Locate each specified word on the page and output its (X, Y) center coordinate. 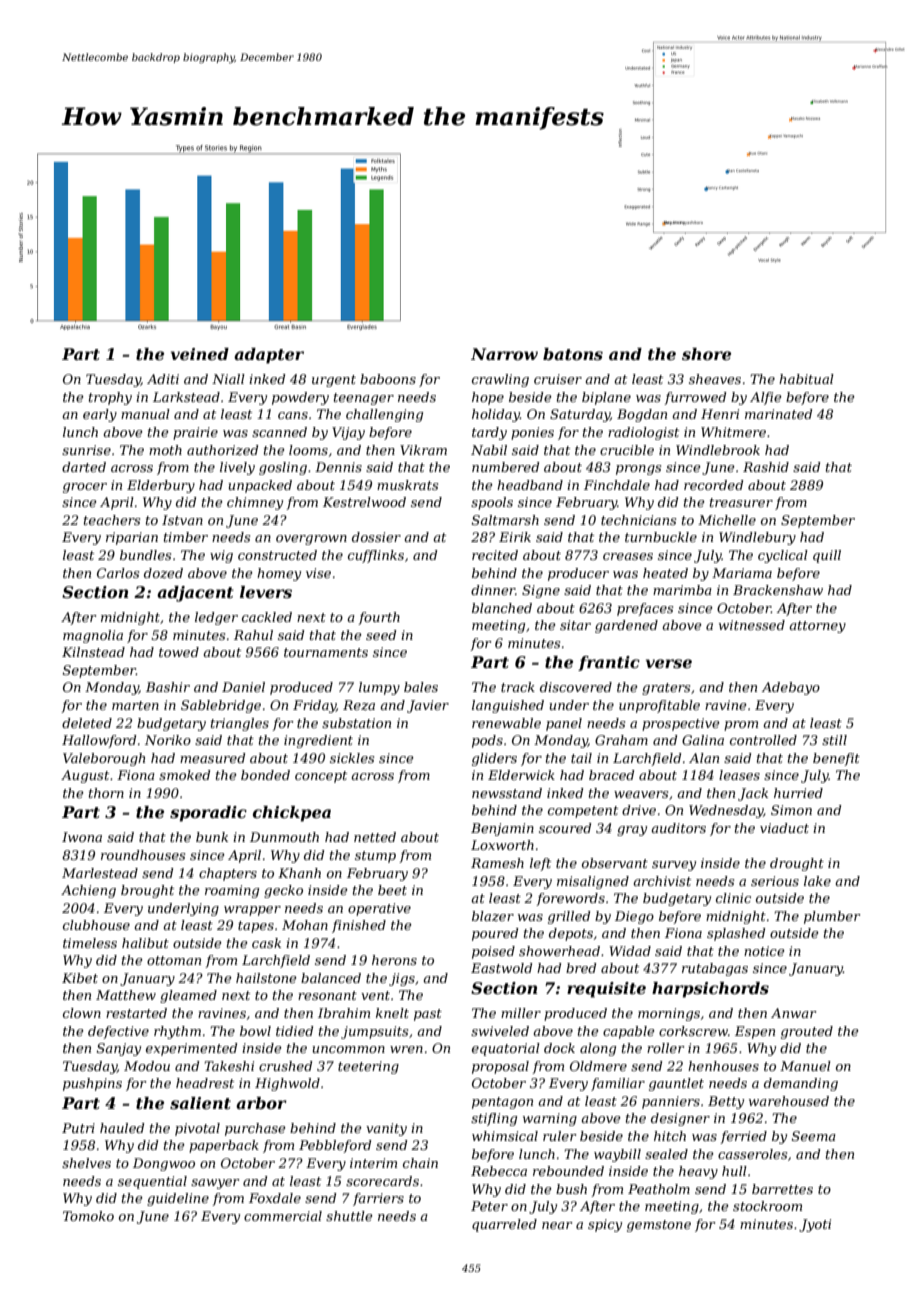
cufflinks (376, 556)
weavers (641, 794)
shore (706, 354)
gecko (283, 891)
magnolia (93, 636)
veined (200, 354)
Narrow (504, 354)
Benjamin (502, 829)
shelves (86, 1163)
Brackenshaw (778, 590)
